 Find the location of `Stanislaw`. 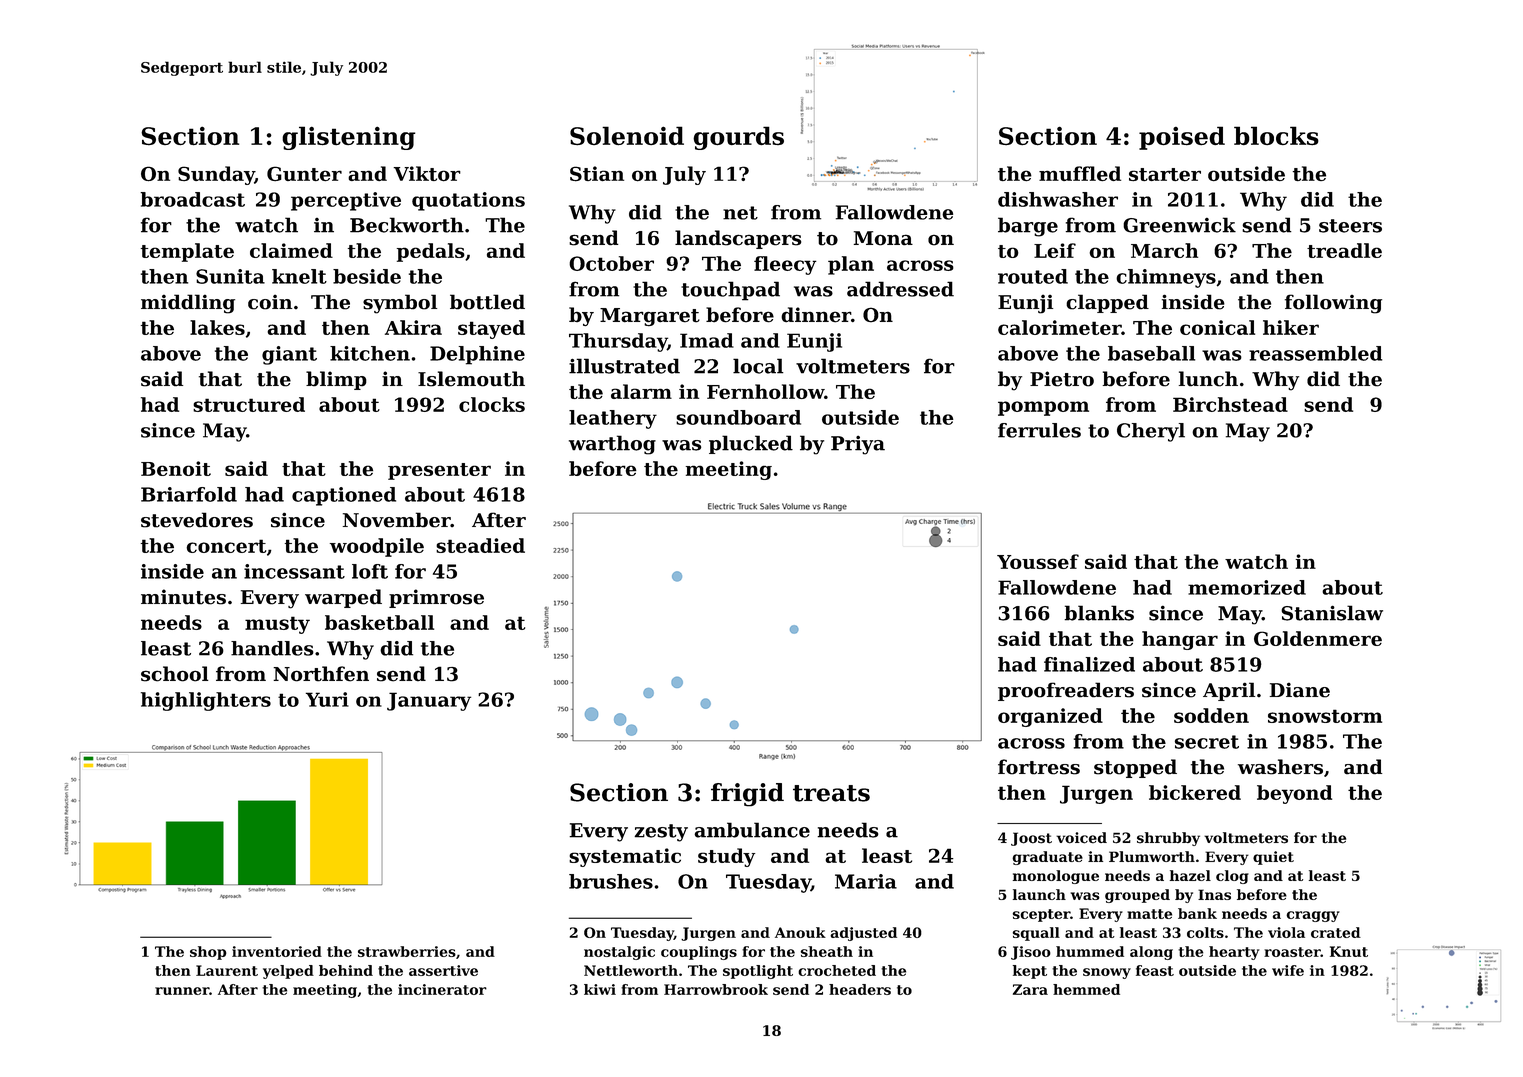

Stanislaw is located at coordinates (1332, 613).
